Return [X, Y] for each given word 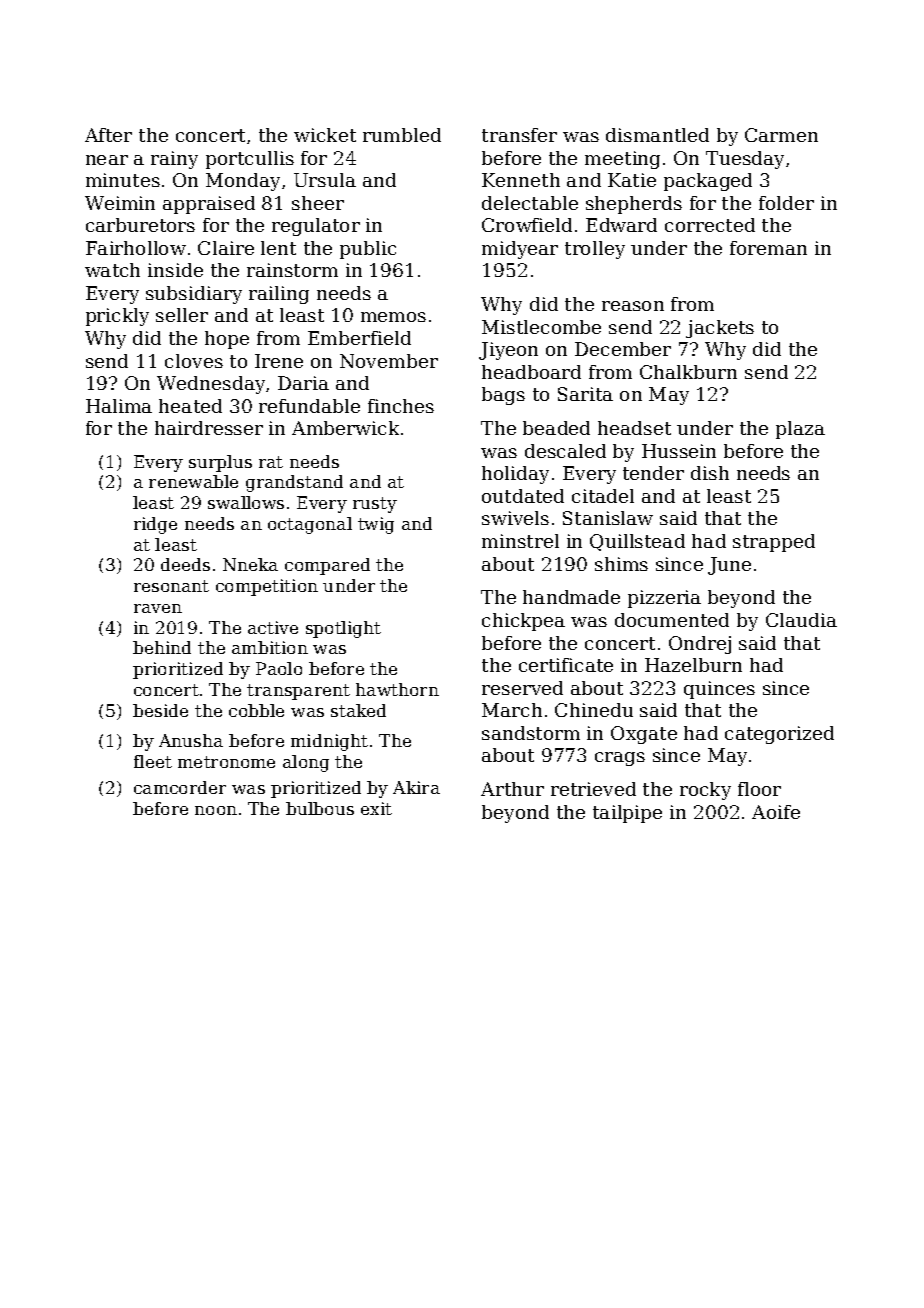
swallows [246, 502]
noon [216, 810]
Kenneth [521, 180]
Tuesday [745, 160]
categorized [779, 735]
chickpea [523, 622]
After [108, 135]
